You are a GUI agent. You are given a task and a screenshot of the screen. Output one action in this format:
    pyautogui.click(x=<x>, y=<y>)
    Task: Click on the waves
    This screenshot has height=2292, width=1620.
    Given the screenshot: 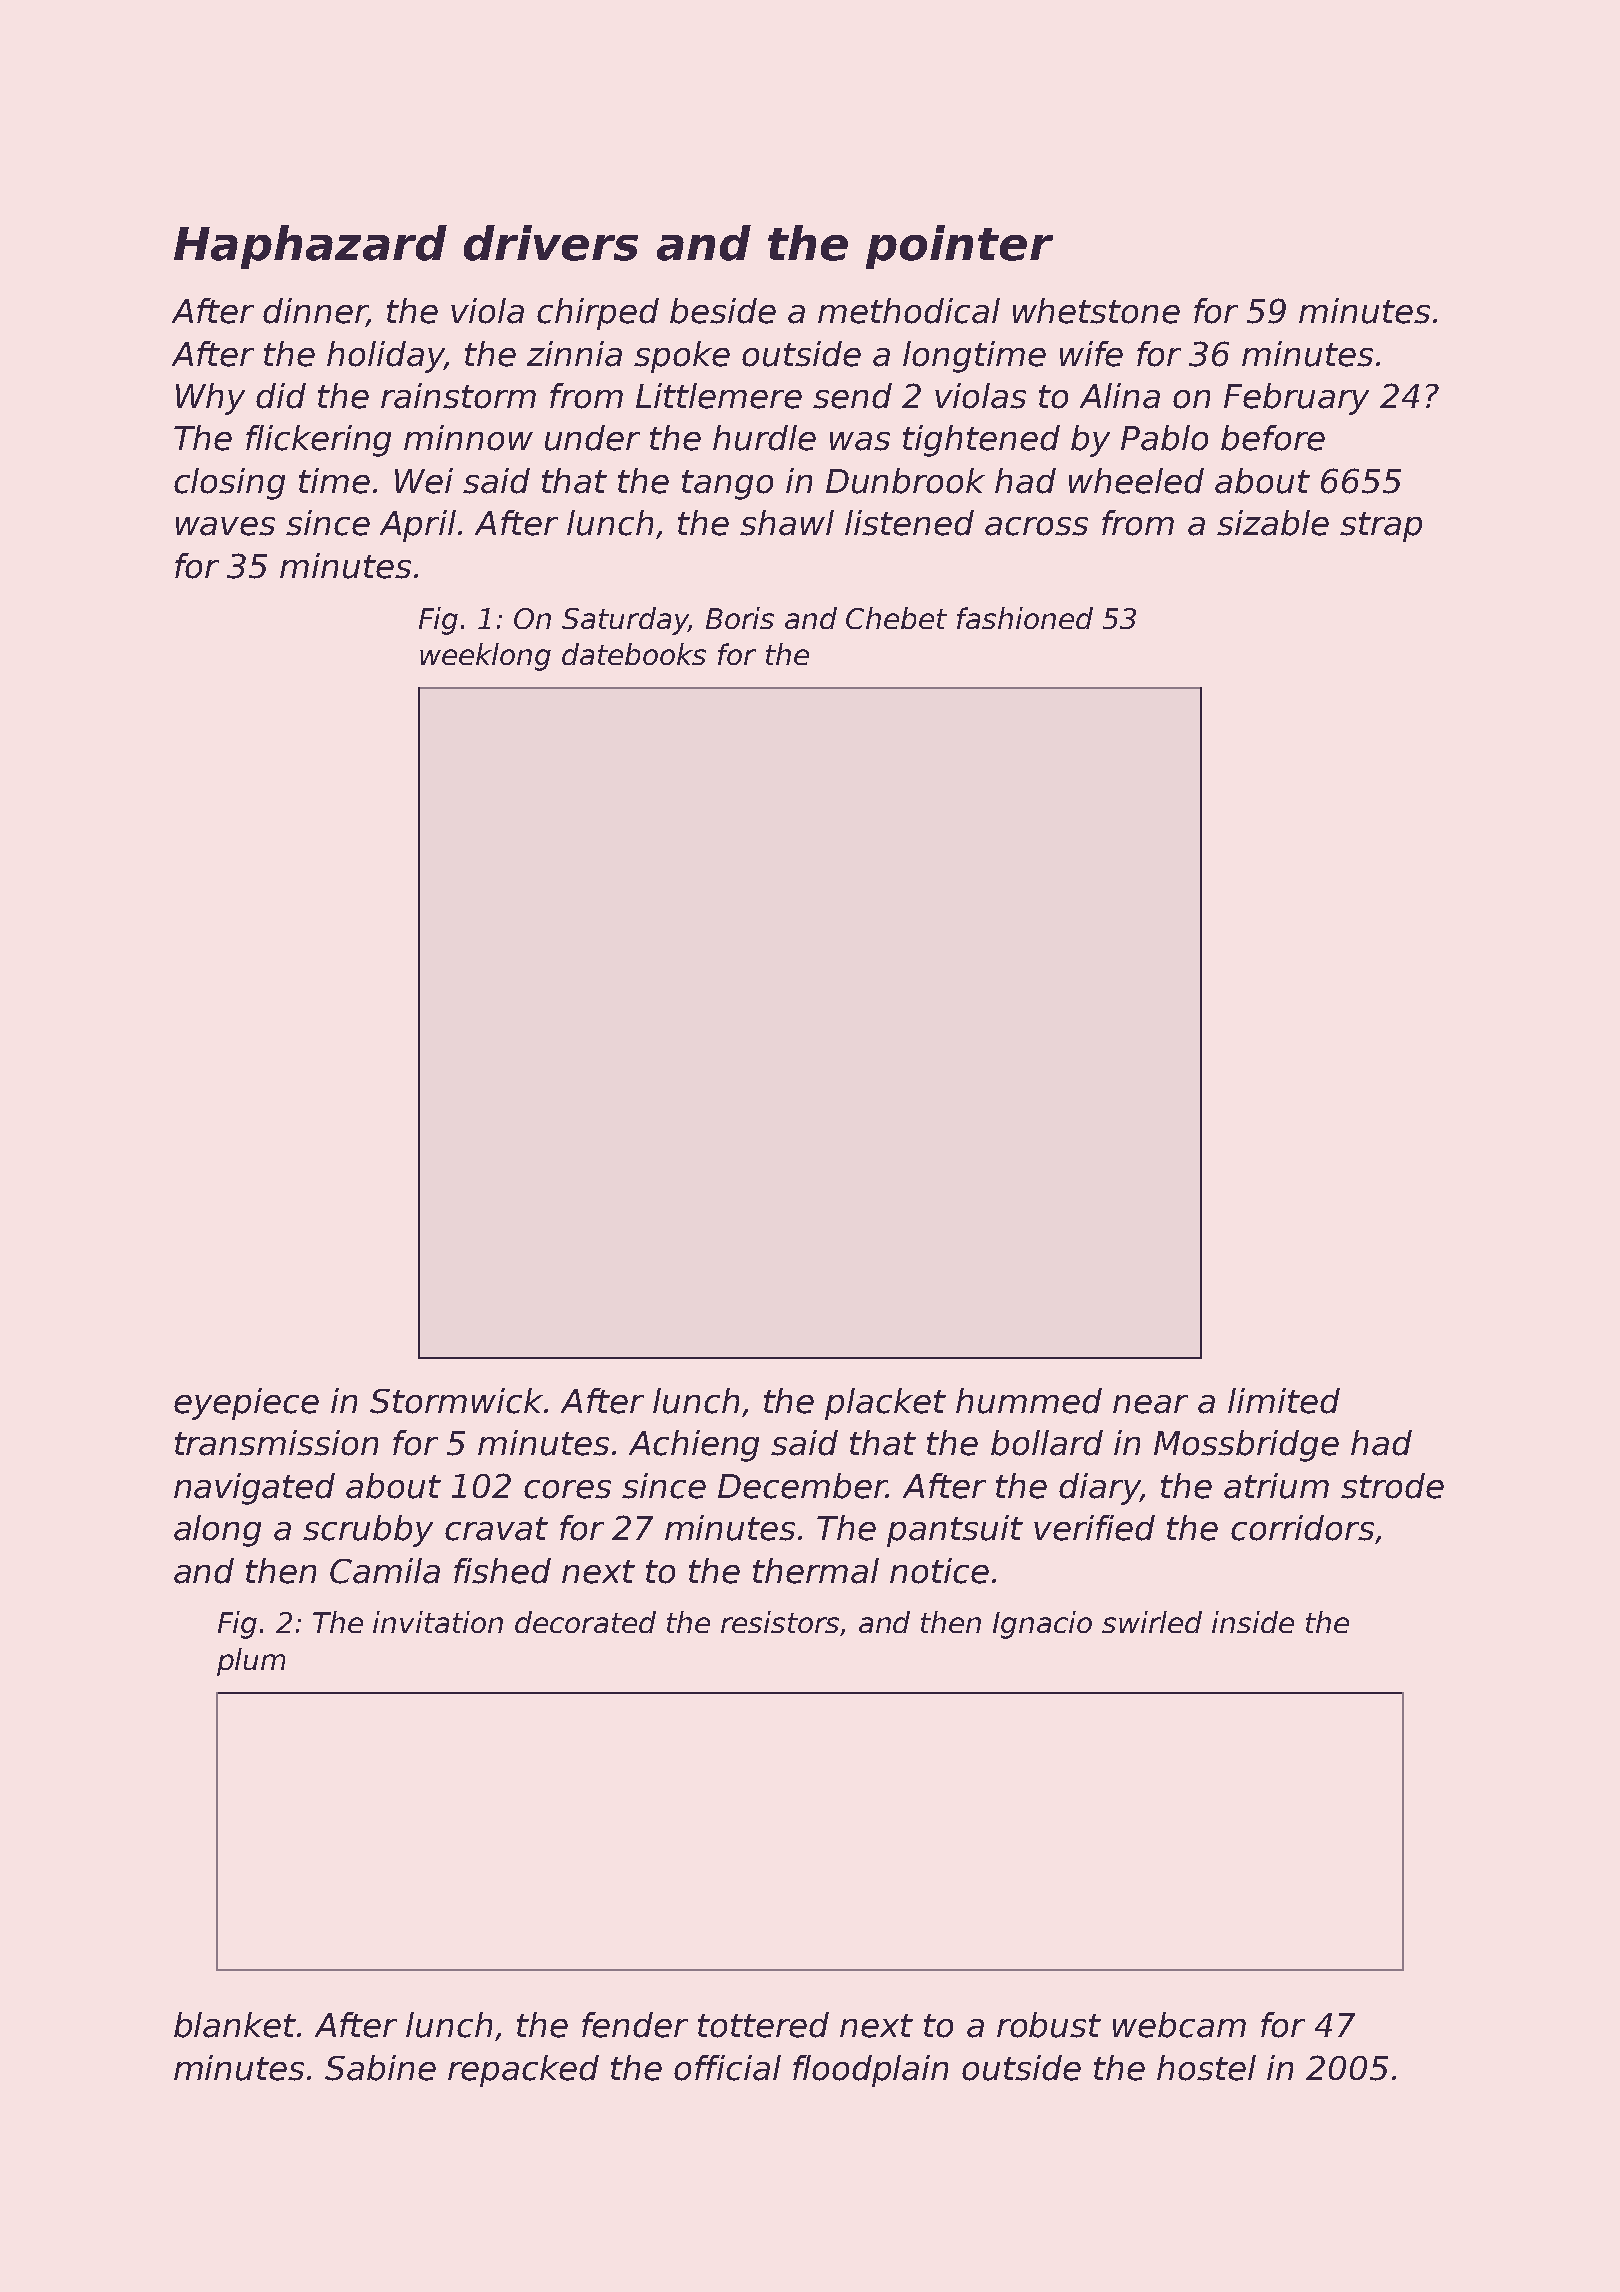 What is the action you would take?
    pyautogui.click(x=225, y=526)
